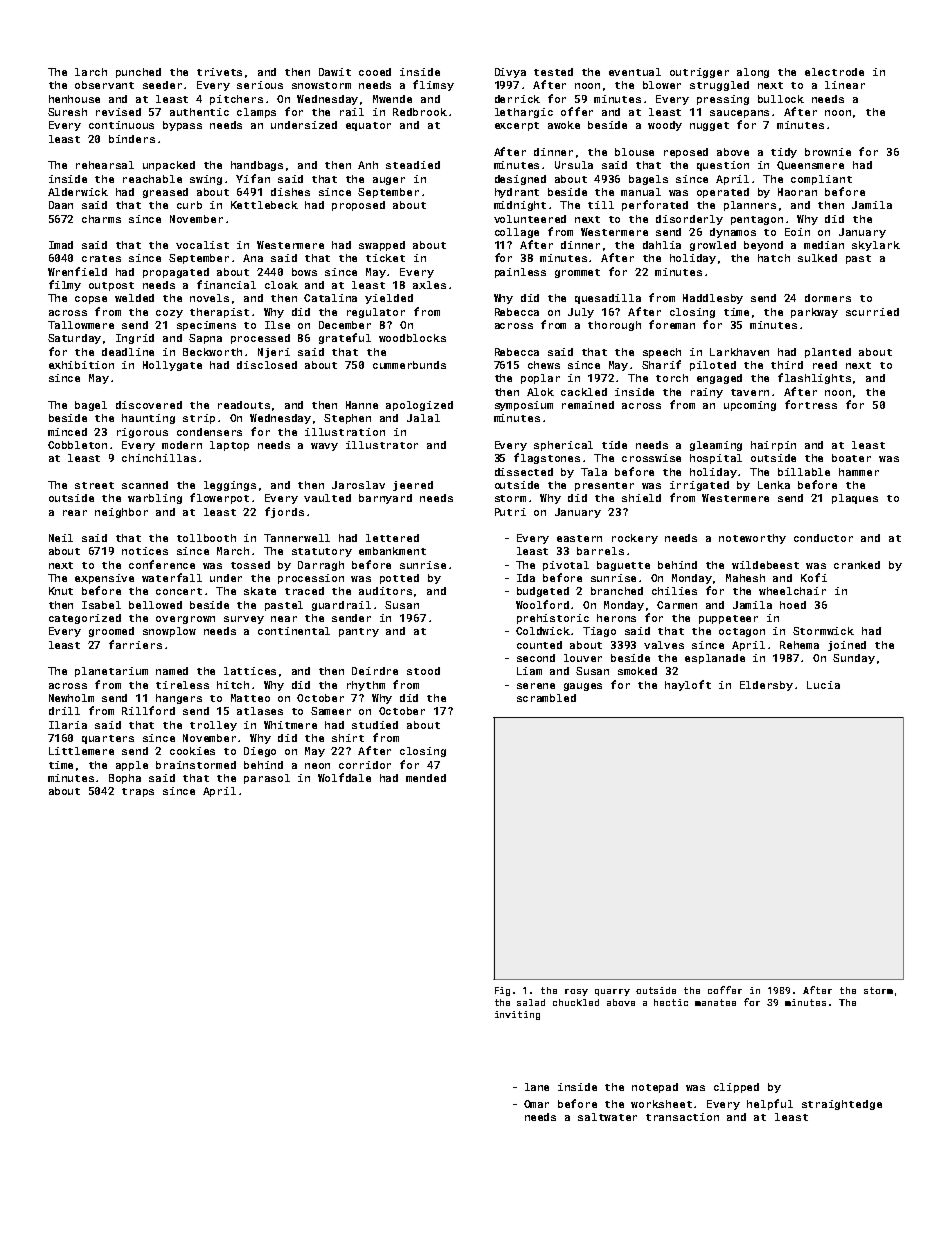 Image resolution: width=952 pixels, height=1233 pixels. I want to click on Neil, so click(61, 538).
